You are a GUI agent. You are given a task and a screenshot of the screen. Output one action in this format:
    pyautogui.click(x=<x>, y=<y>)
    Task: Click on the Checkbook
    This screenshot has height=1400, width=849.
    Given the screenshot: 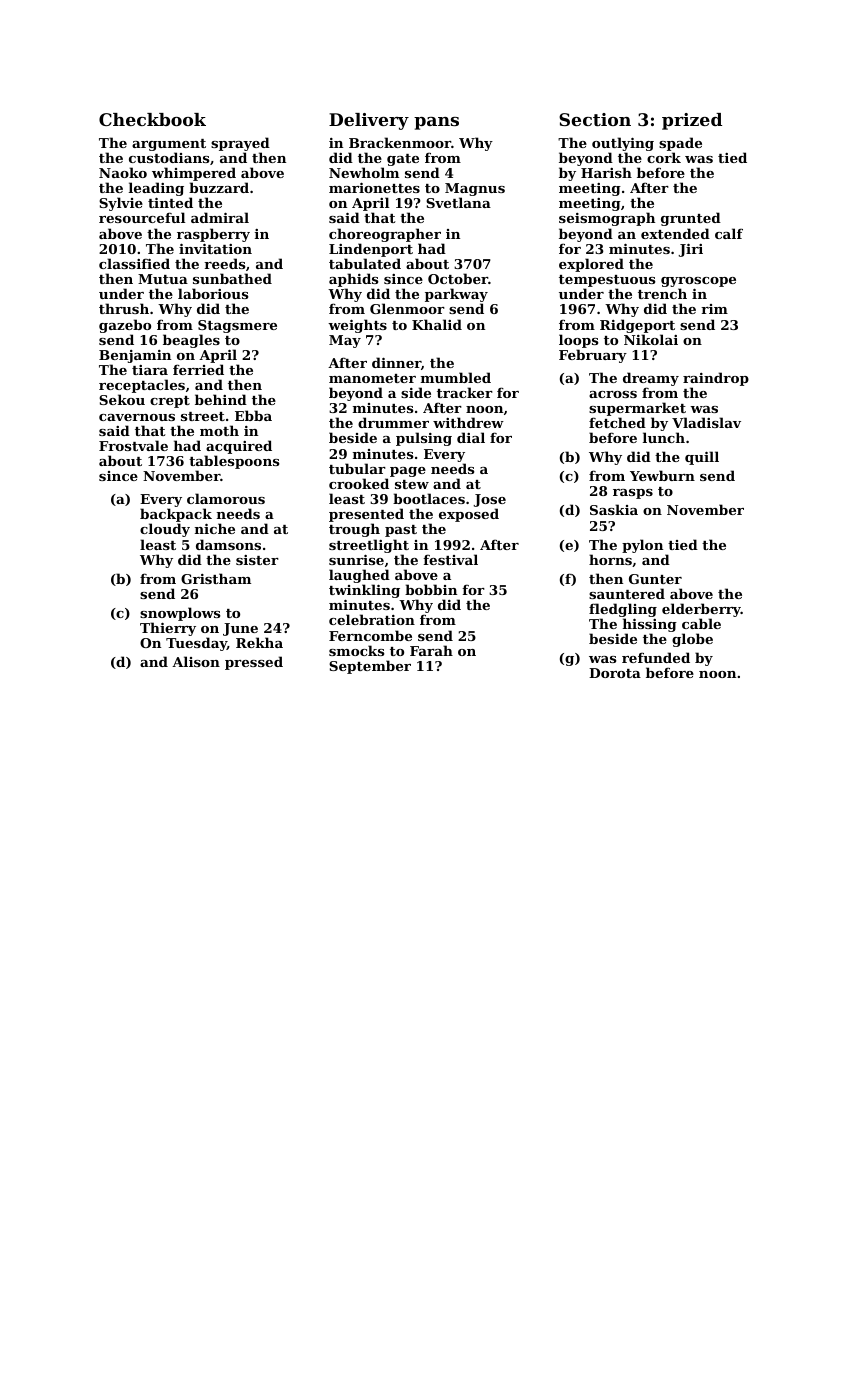 What is the action you would take?
    pyautogui.click(x=152, y=119)
